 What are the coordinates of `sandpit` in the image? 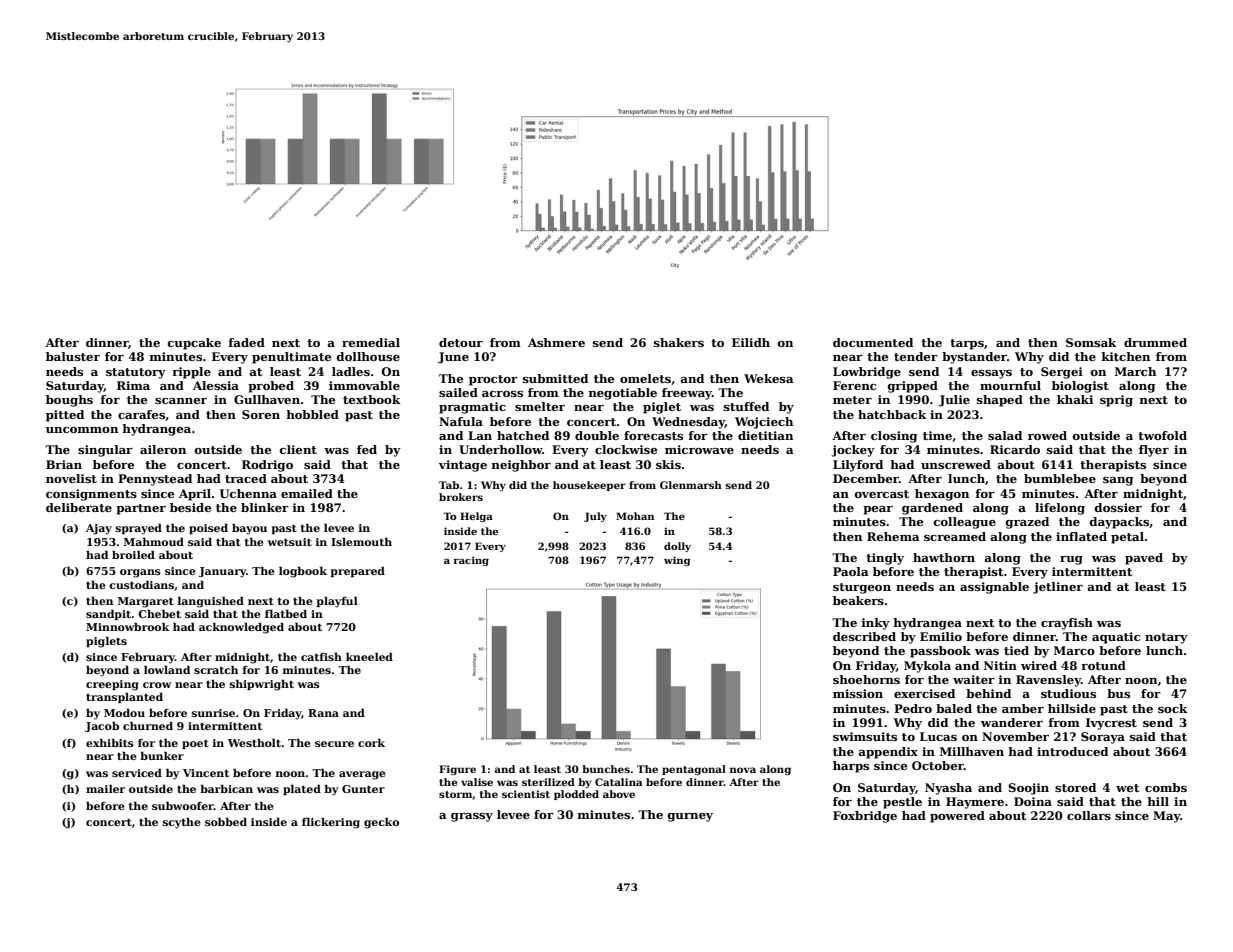 It's located at (108, 615).
